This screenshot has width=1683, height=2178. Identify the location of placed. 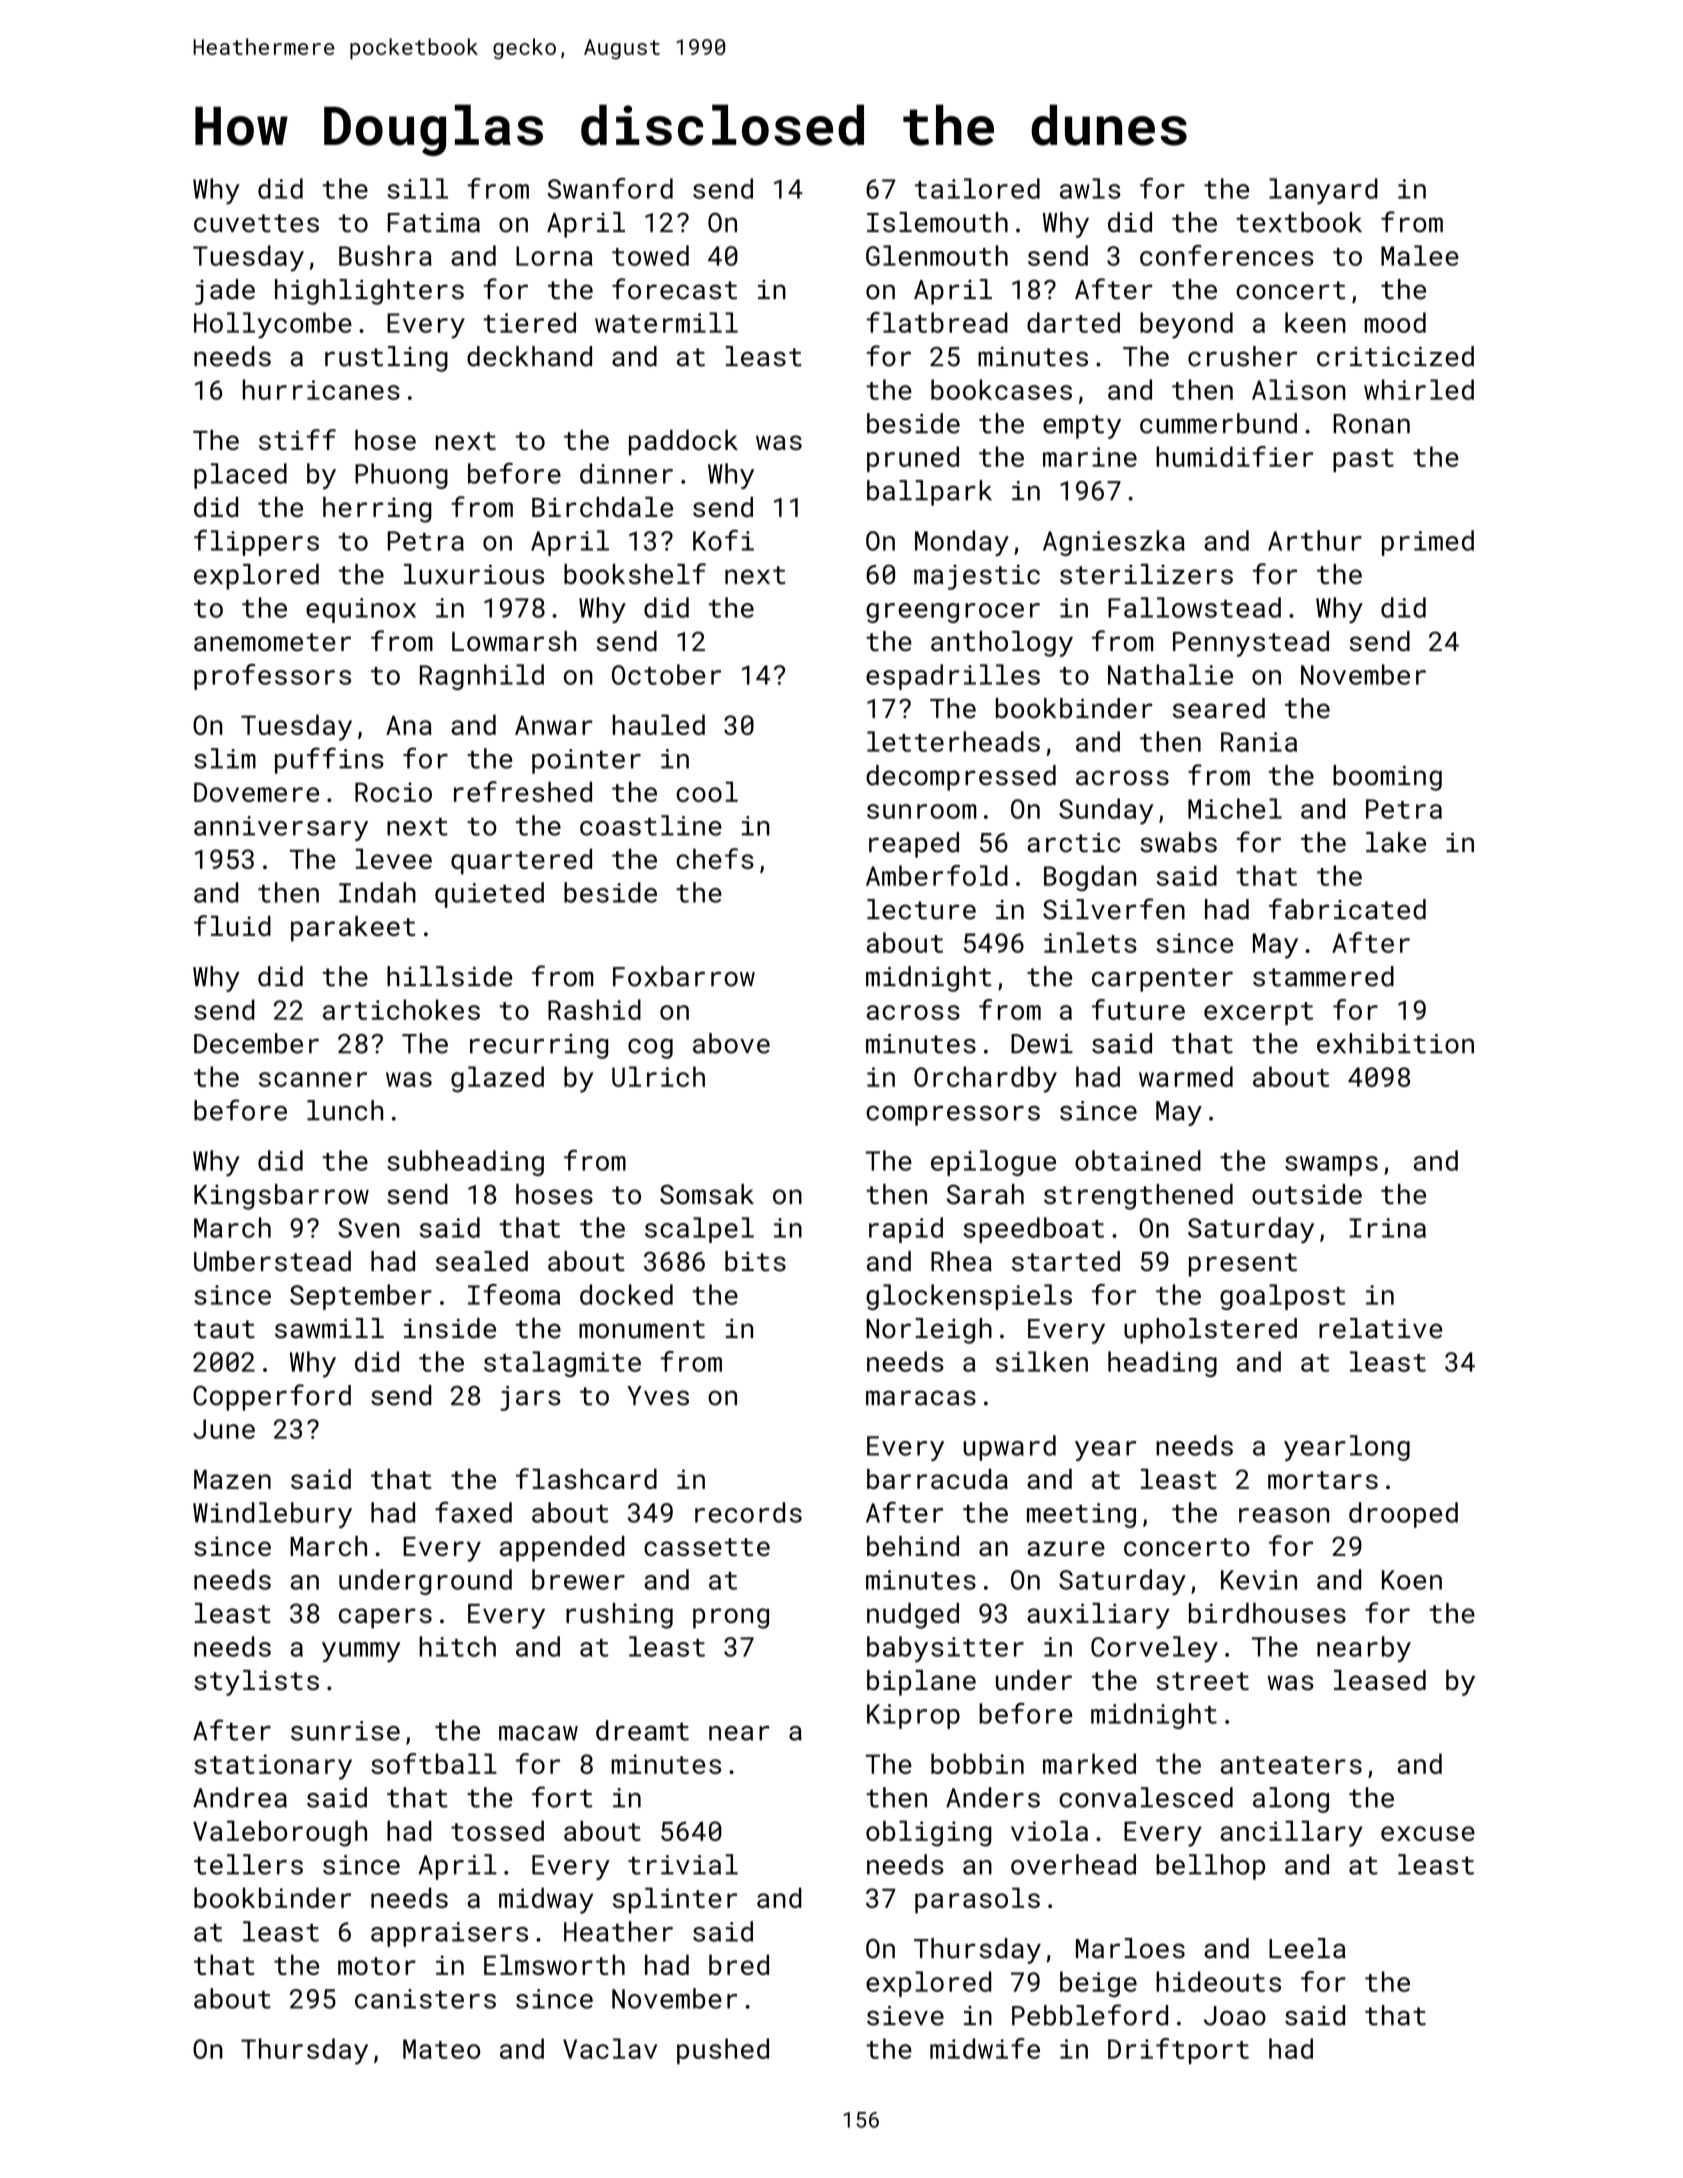
(240, 476).
